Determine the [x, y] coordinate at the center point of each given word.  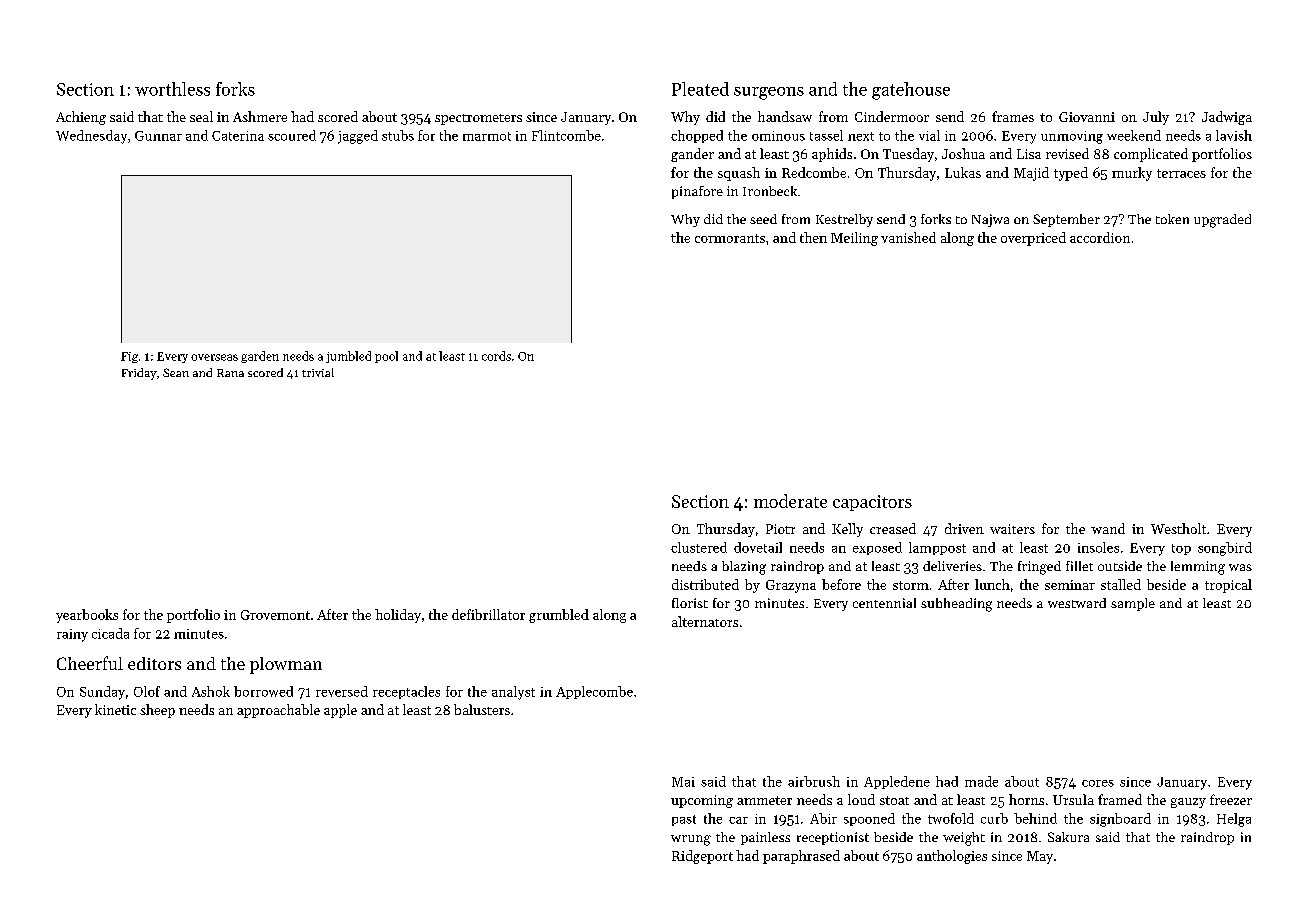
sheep [157, 711]
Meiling [854, 239]
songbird [1225, 549]
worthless [172, 89]
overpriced [1033, 239]
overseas [214, 357]
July [1156, 118]
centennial [884, 603]
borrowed [263, 691]
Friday [139, 374]
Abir [823, 818]
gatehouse [911, 91]
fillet [1079, 566]
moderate [790, 501]
